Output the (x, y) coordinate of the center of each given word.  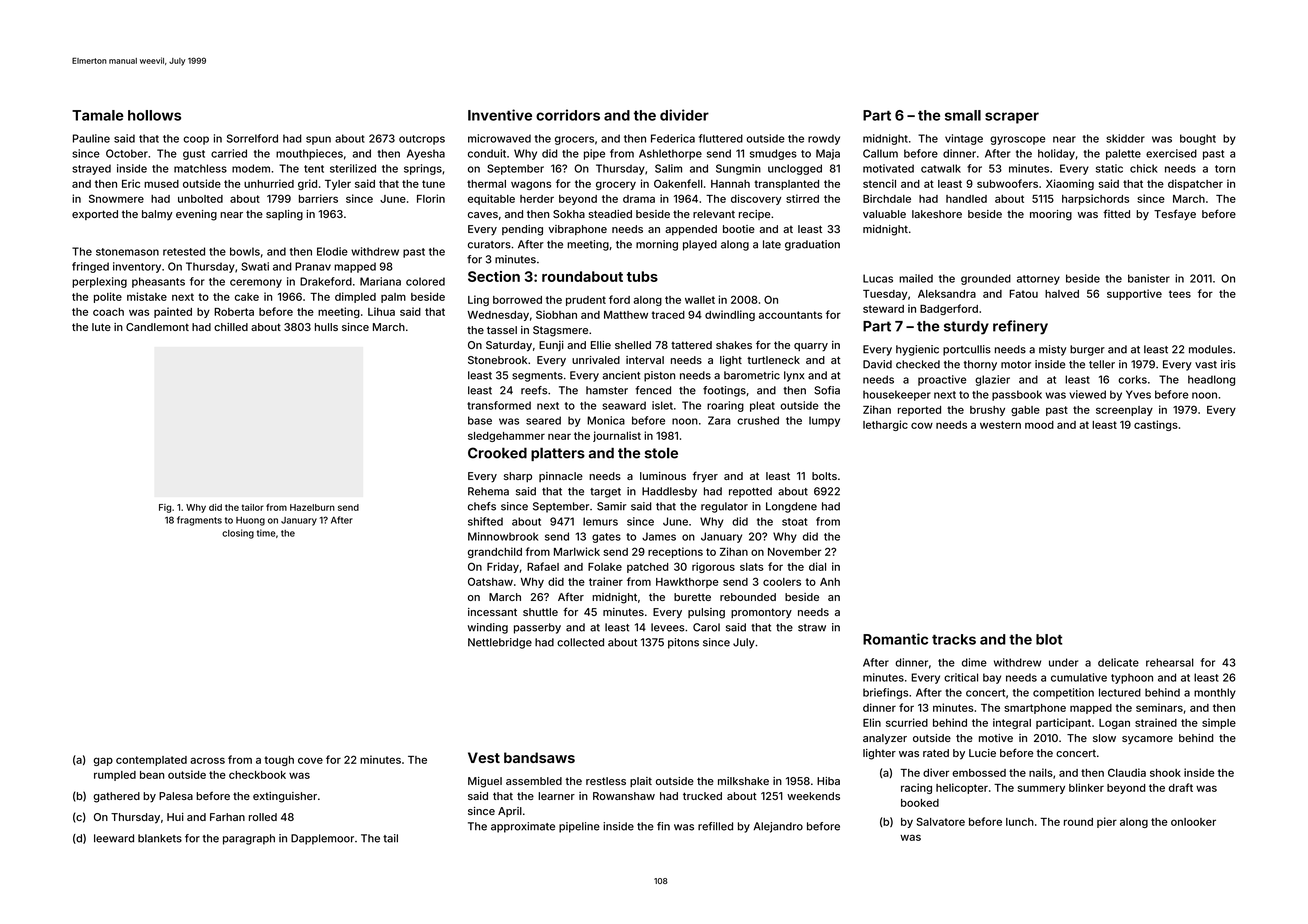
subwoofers (1007, 183)
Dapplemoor (322, 839)
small (963, 115)
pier (1107, 822)
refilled (715, 826)
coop (196, 140)
